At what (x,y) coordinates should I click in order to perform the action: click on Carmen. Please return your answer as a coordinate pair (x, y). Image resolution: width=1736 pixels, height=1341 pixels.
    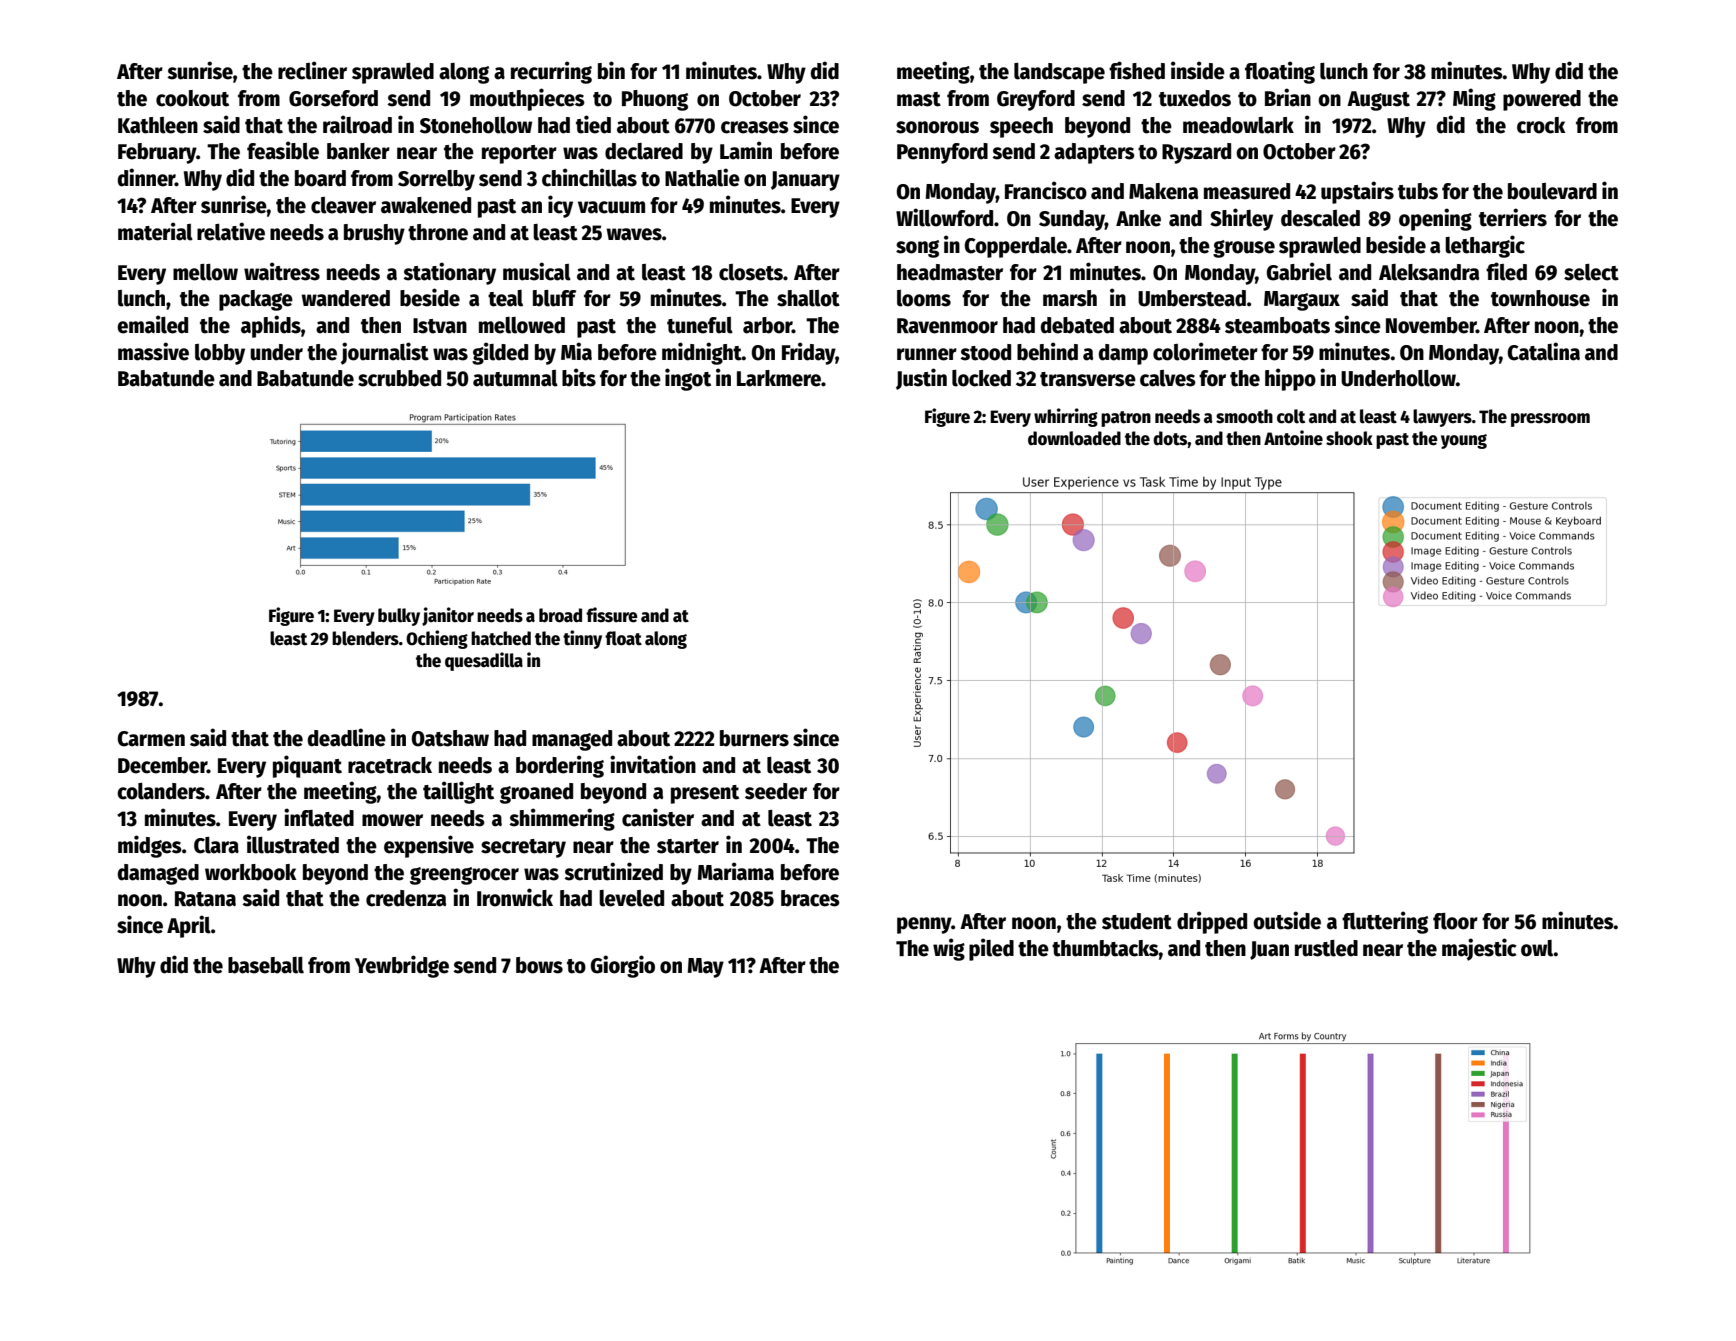
    Looking at the image, I should click on (151, 739).
